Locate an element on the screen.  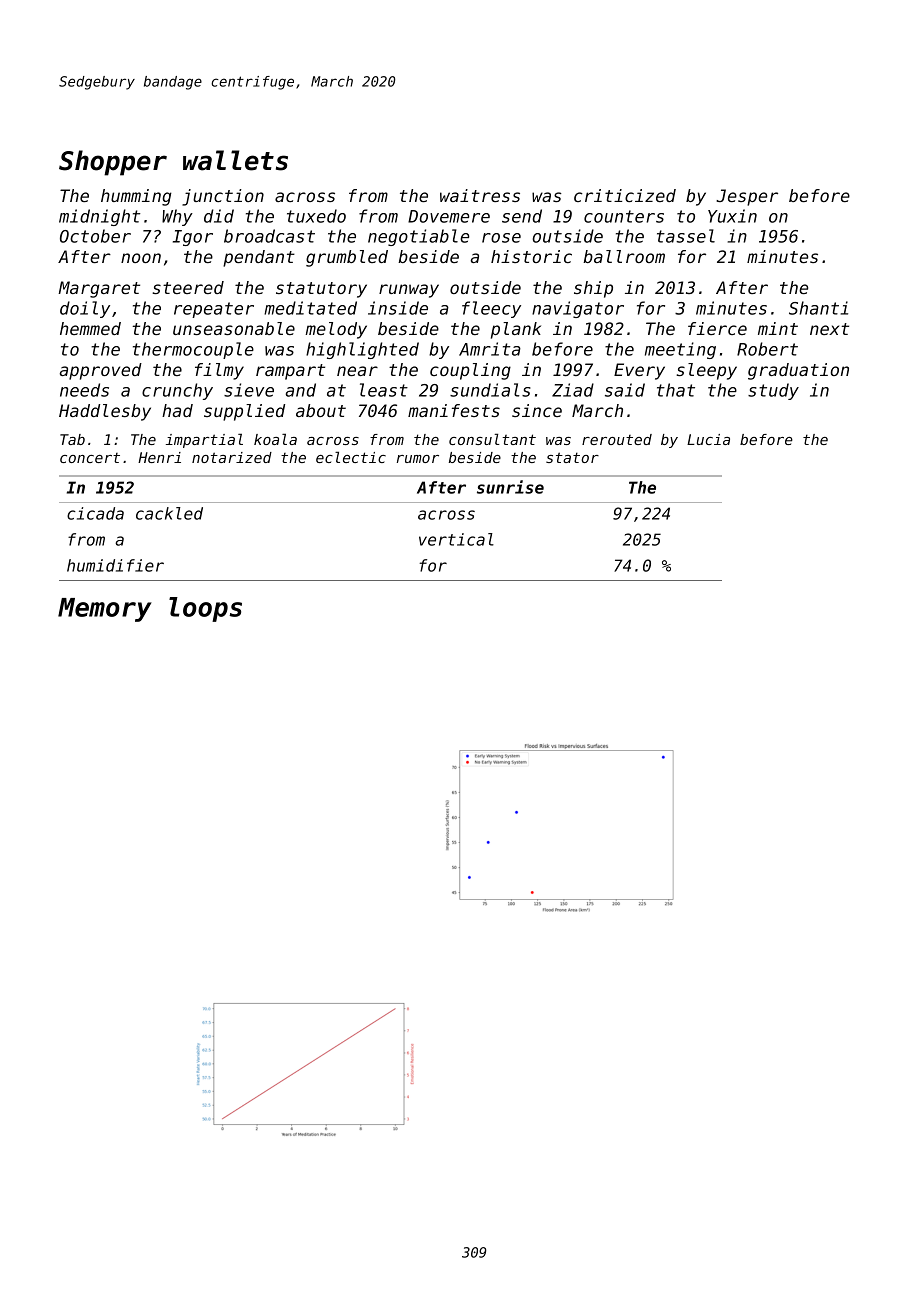
negotiable is located at coordinates (418, 237).
